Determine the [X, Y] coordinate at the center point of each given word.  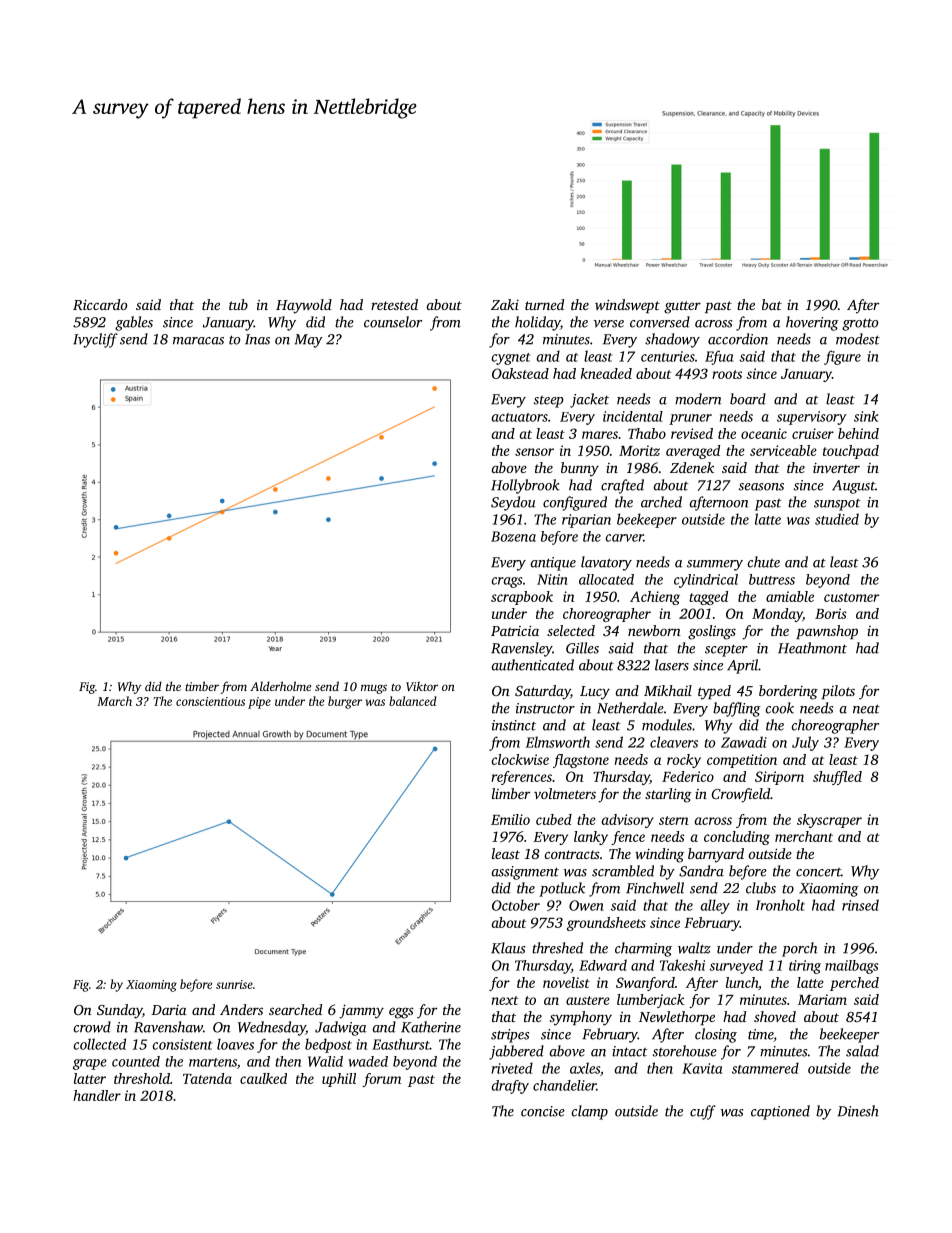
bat [772, 304]
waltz [694, 948]
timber [202, 686]
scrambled [623, 871]
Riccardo [100, 304]
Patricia [515, 630]
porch [799, 949]
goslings [712, 632]
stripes [510, 1036]
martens [213, 1062]
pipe [259, 703]
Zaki [505, 304]
